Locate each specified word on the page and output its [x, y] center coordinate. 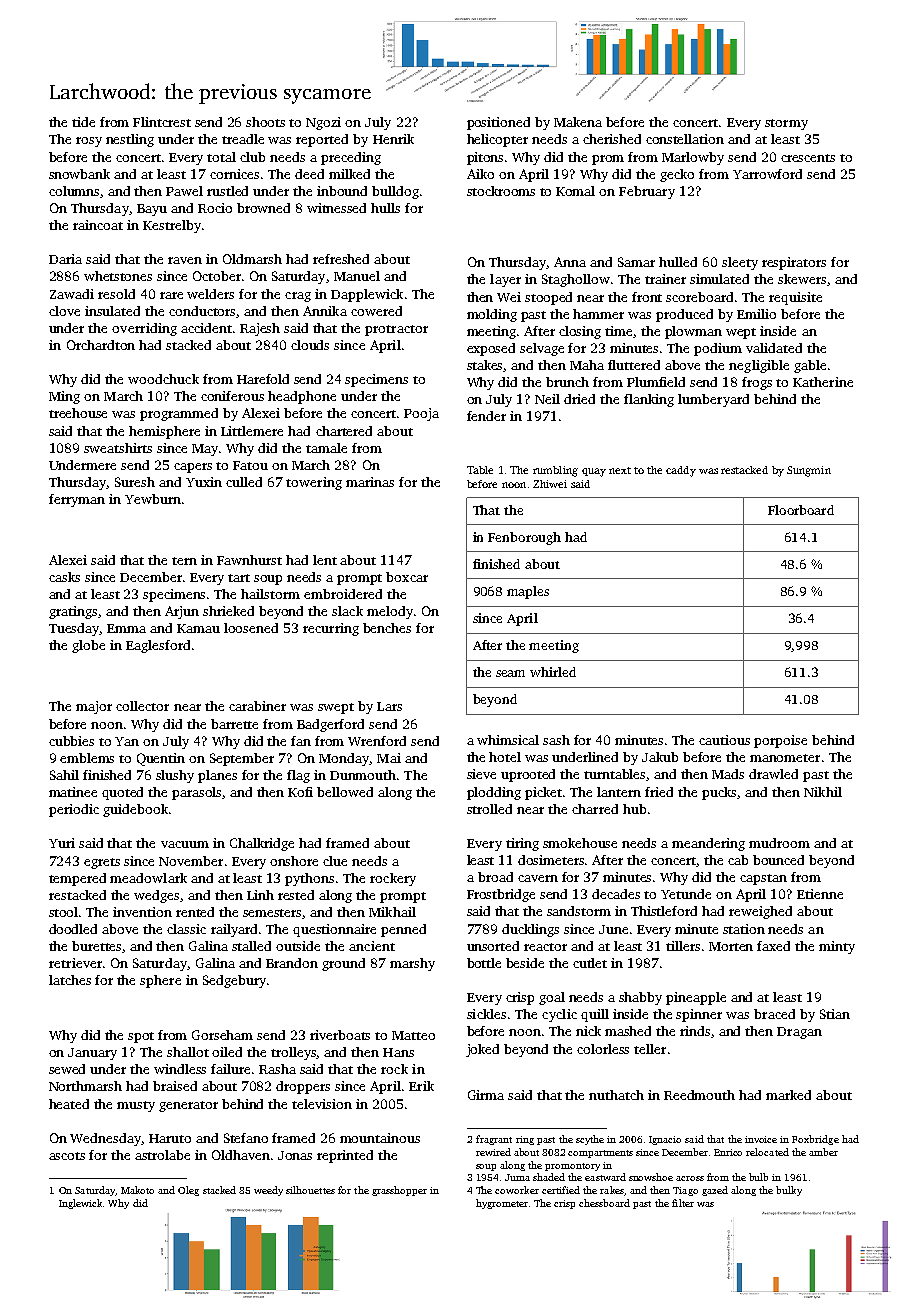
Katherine [823, 382]
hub [634, 809]
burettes [97, 947]
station [744, 929]
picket [543, 793]
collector [142, 706]
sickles [486, 1014]
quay [594, 472]
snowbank [79, 174]
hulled [678, 262]
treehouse [78, 413]
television [322, 1104]
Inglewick [80, 1204]
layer [505, 280]
